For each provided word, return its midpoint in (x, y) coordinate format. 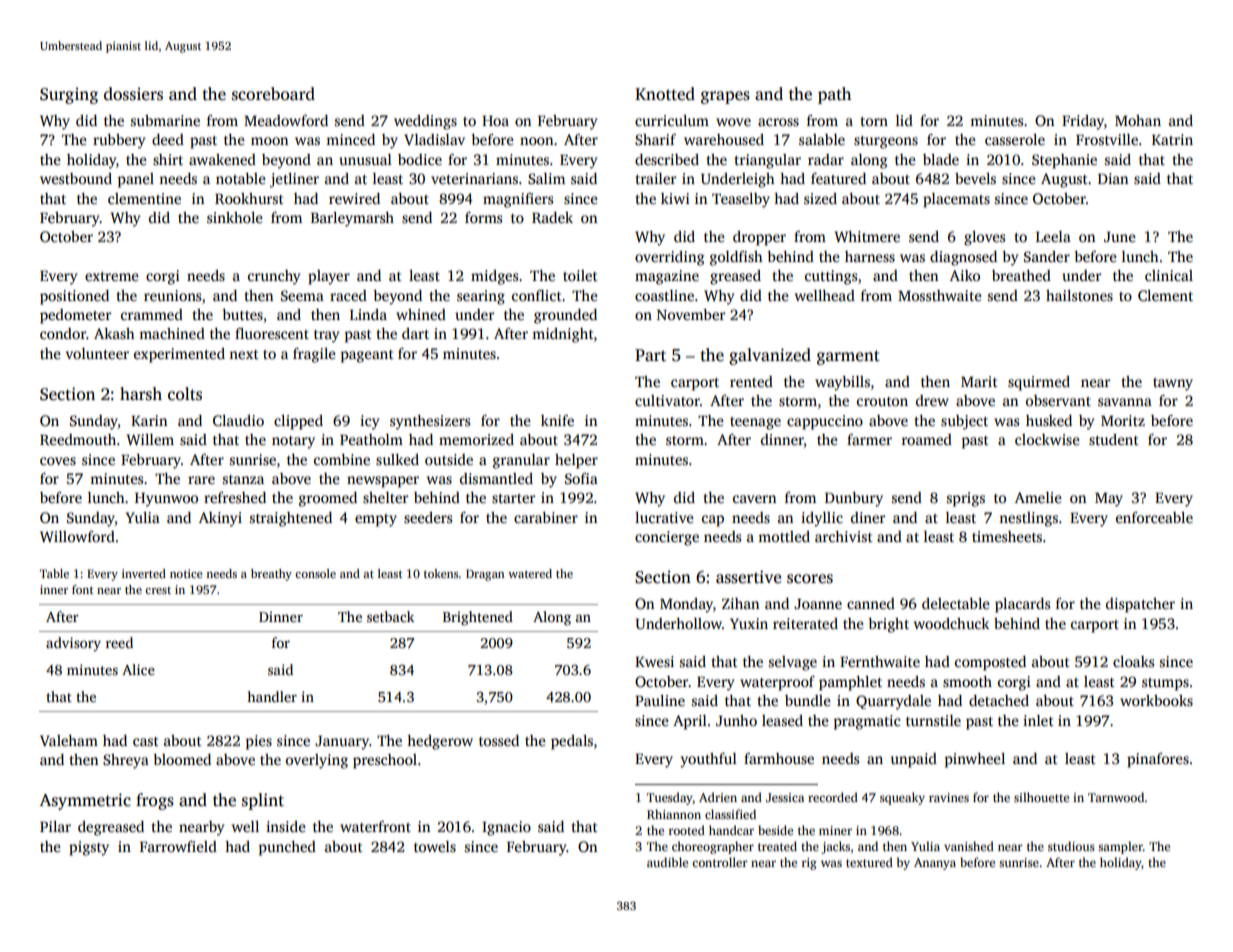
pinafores (1158, 760)
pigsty (89, 848)
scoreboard (273, 94)
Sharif (655, 139)
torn (874, 121)
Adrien (718, 797)
